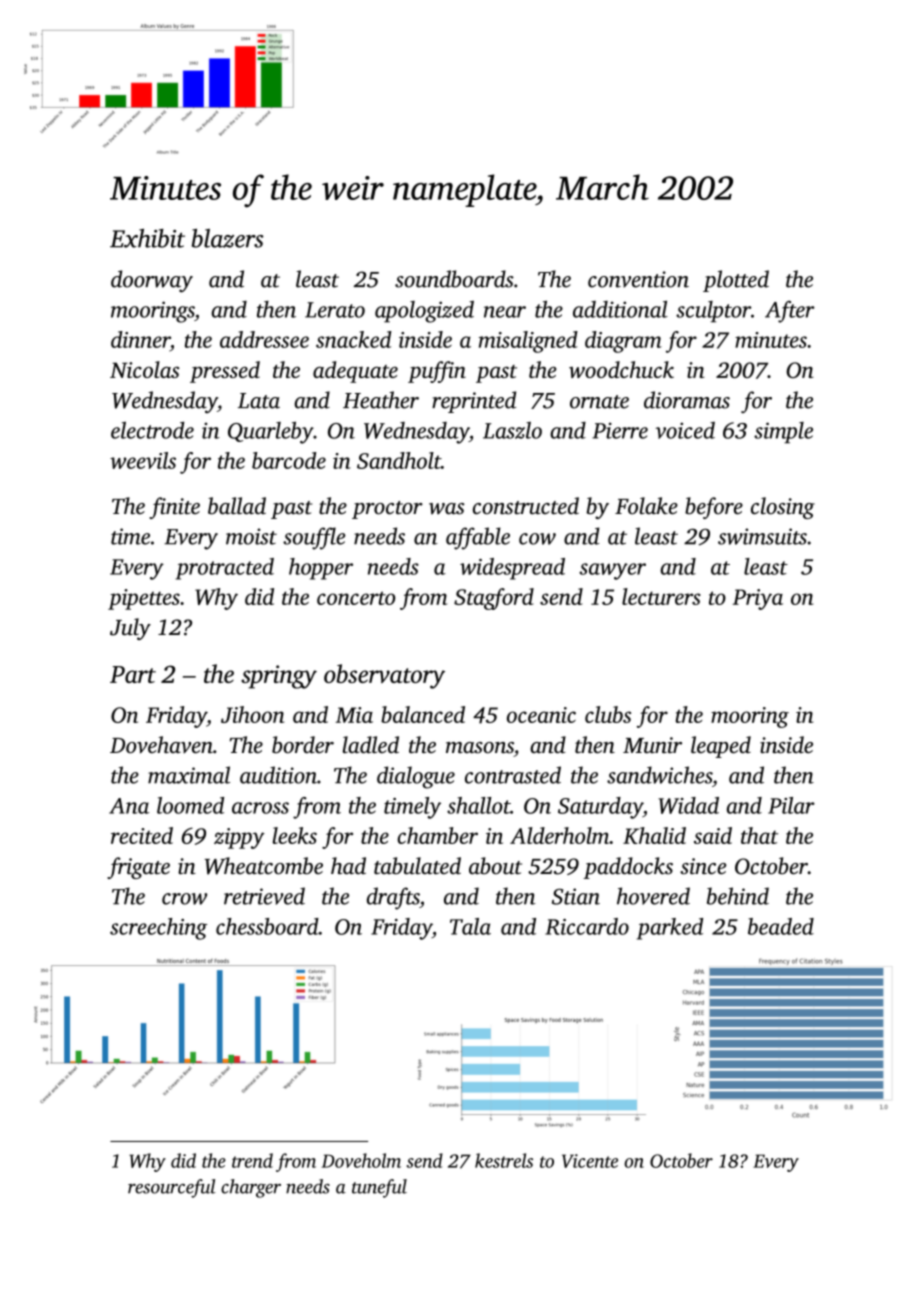 The image size is (924, 1311). I want to click on resourceful, so click(172, 1188).
